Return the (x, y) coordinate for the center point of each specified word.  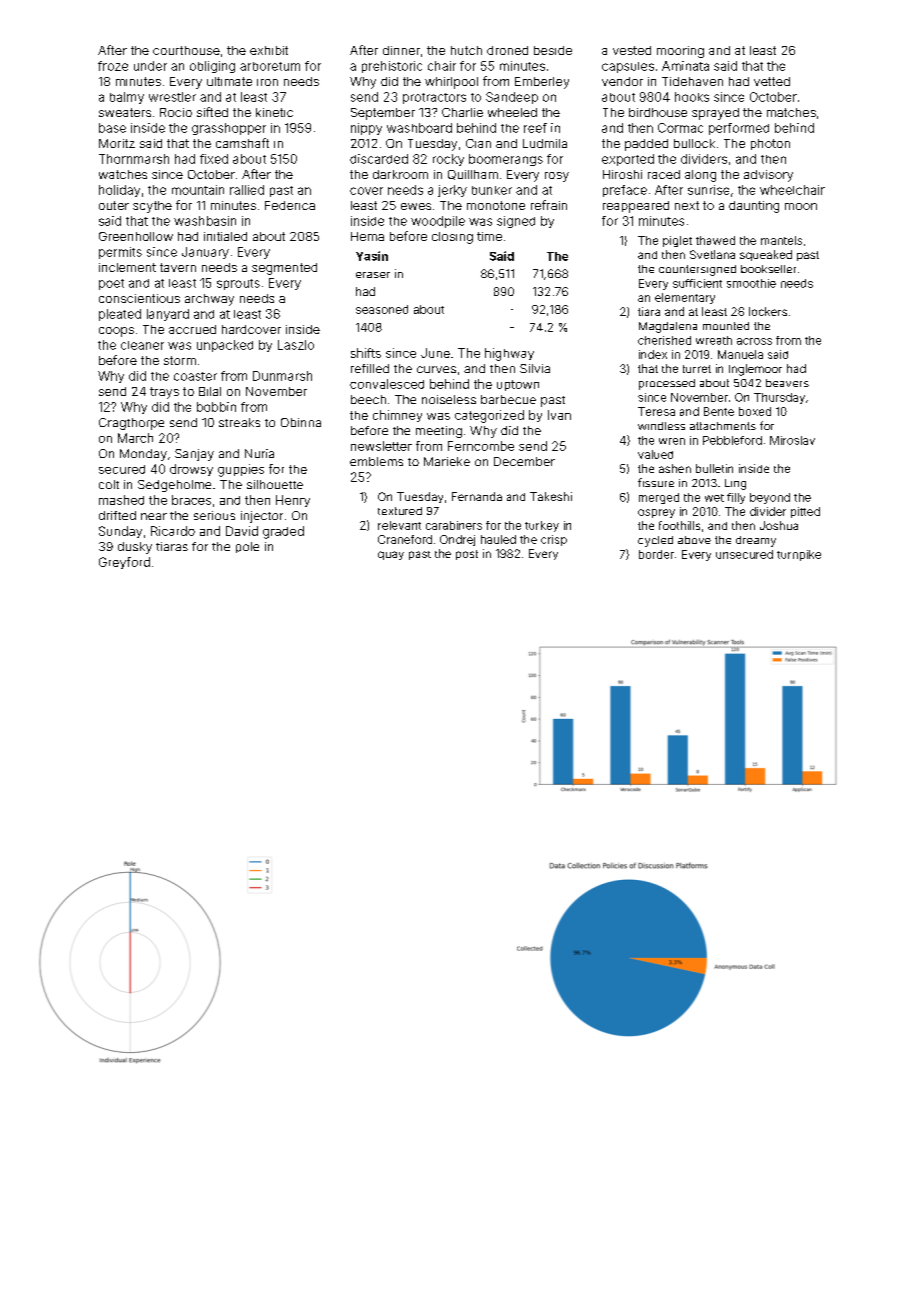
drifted (117, 515)
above (694, 540)
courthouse (186, 50)
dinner (401, 50)
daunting (754, 207)
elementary (685, 298)
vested (632, 50)
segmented (284, 269)
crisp (554, 540)
